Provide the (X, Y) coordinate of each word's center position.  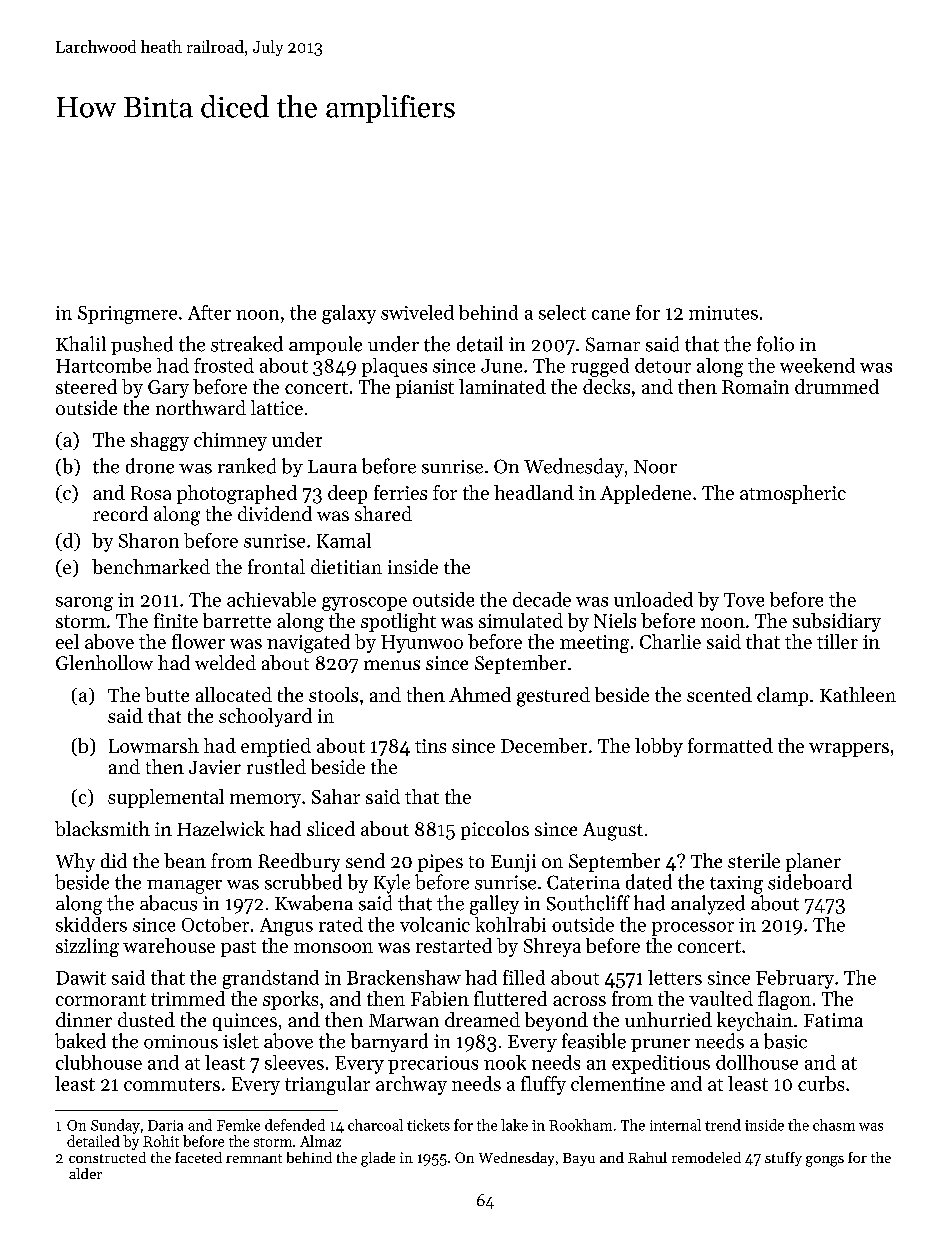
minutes (723, 313)
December (544, 745)
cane (611, 315)
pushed (142, 345)
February (795, 979)
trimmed (188, 998)
